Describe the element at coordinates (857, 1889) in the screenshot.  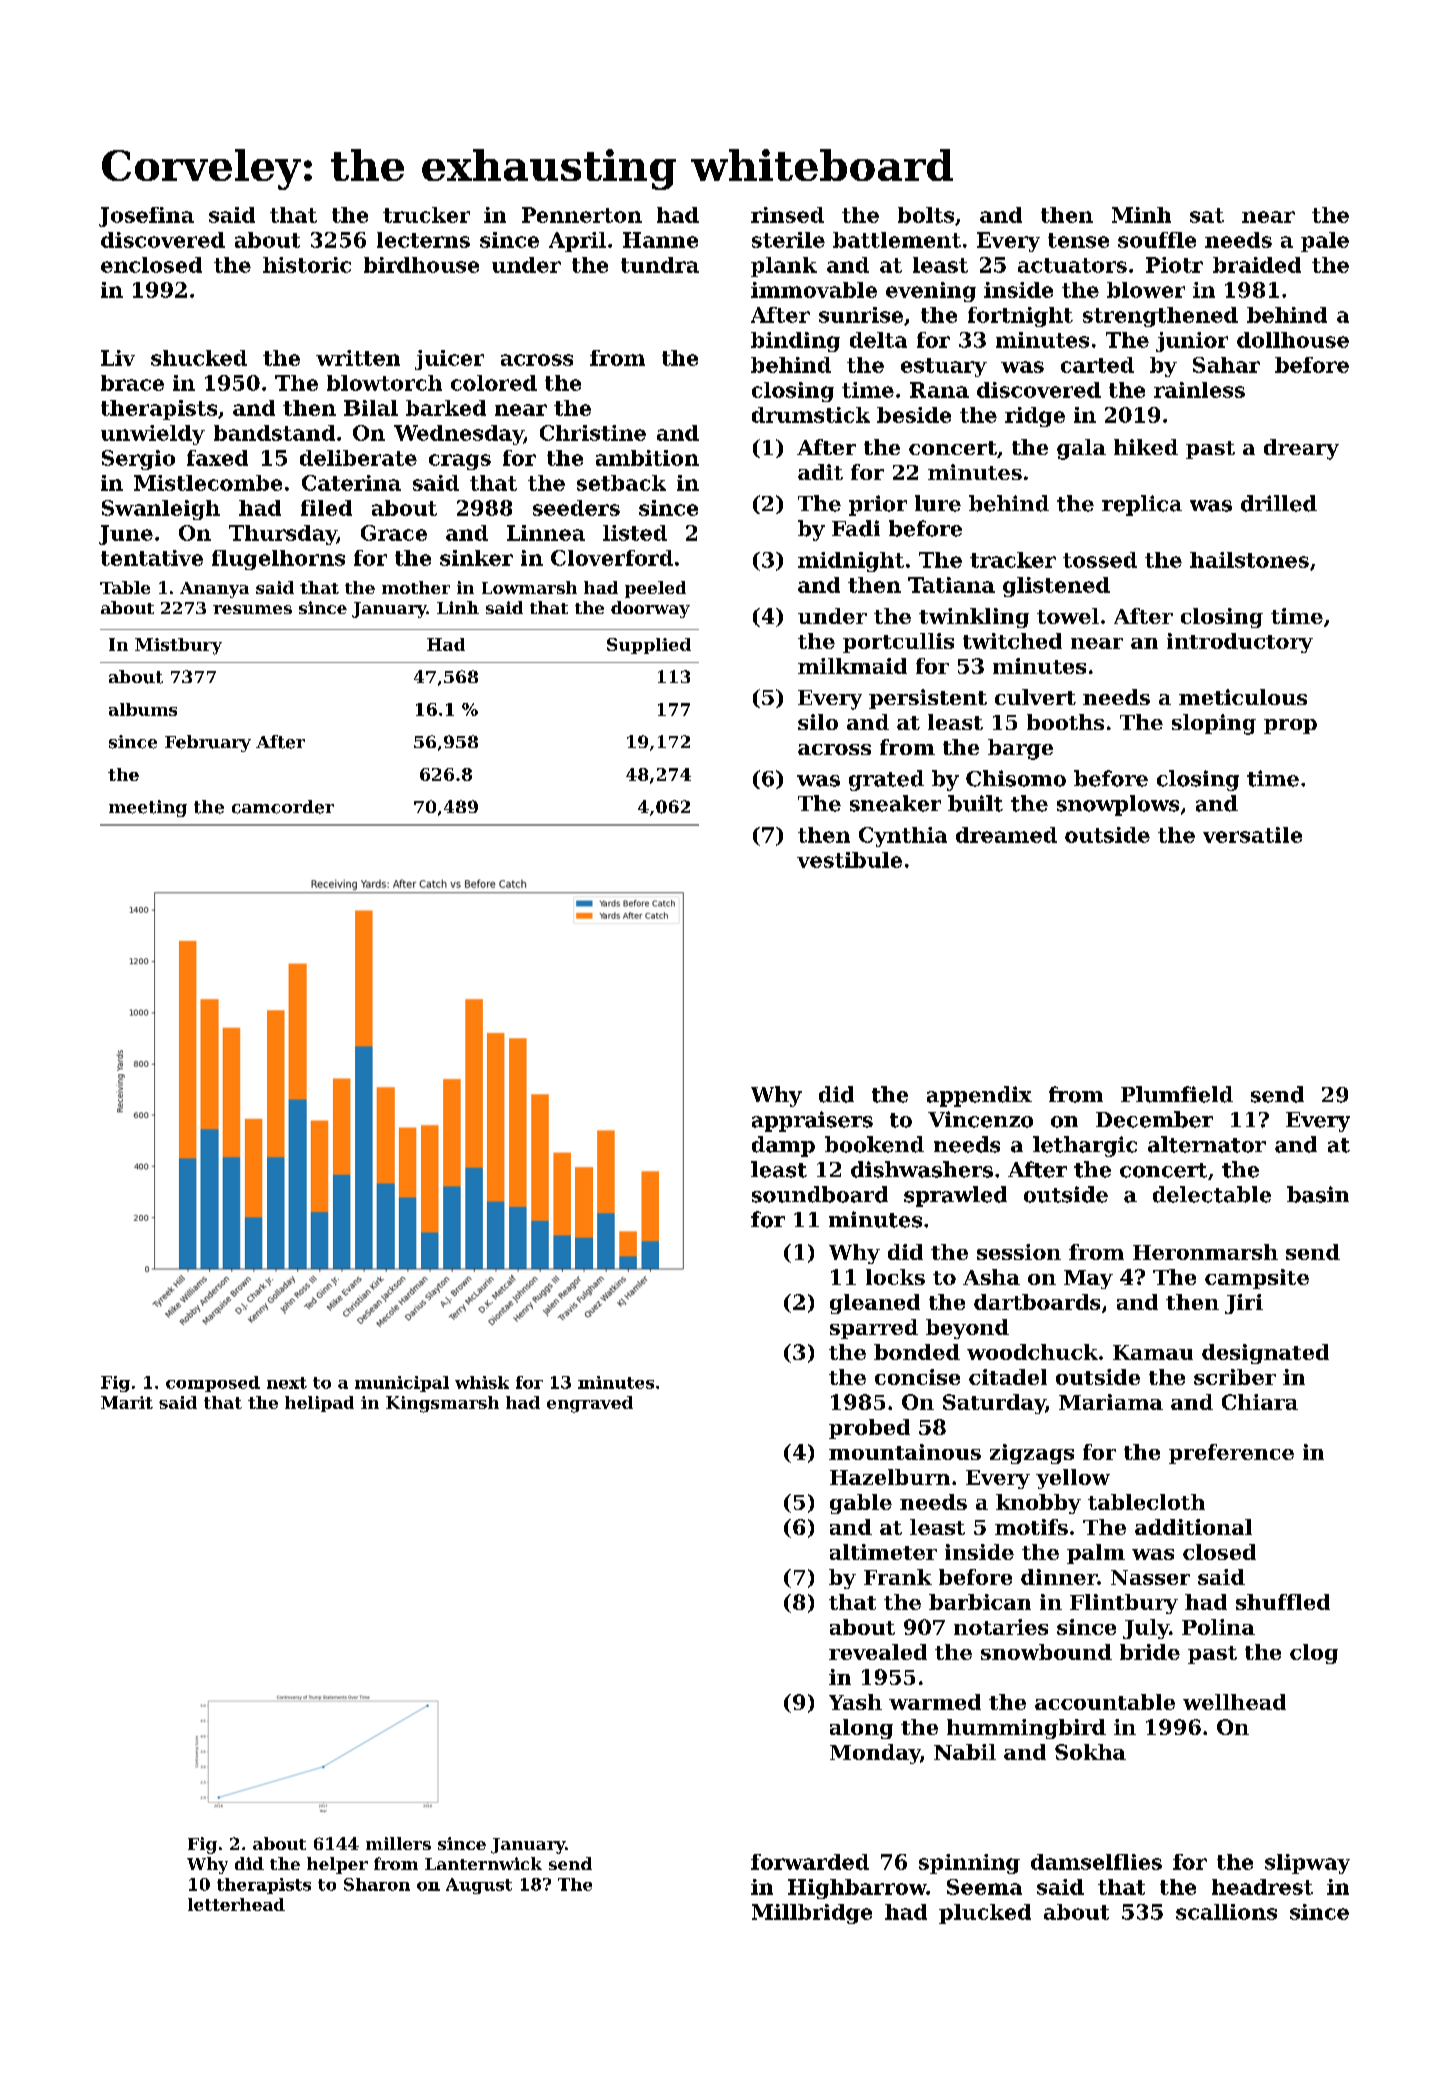
I see `Highbarrow` at that location.
